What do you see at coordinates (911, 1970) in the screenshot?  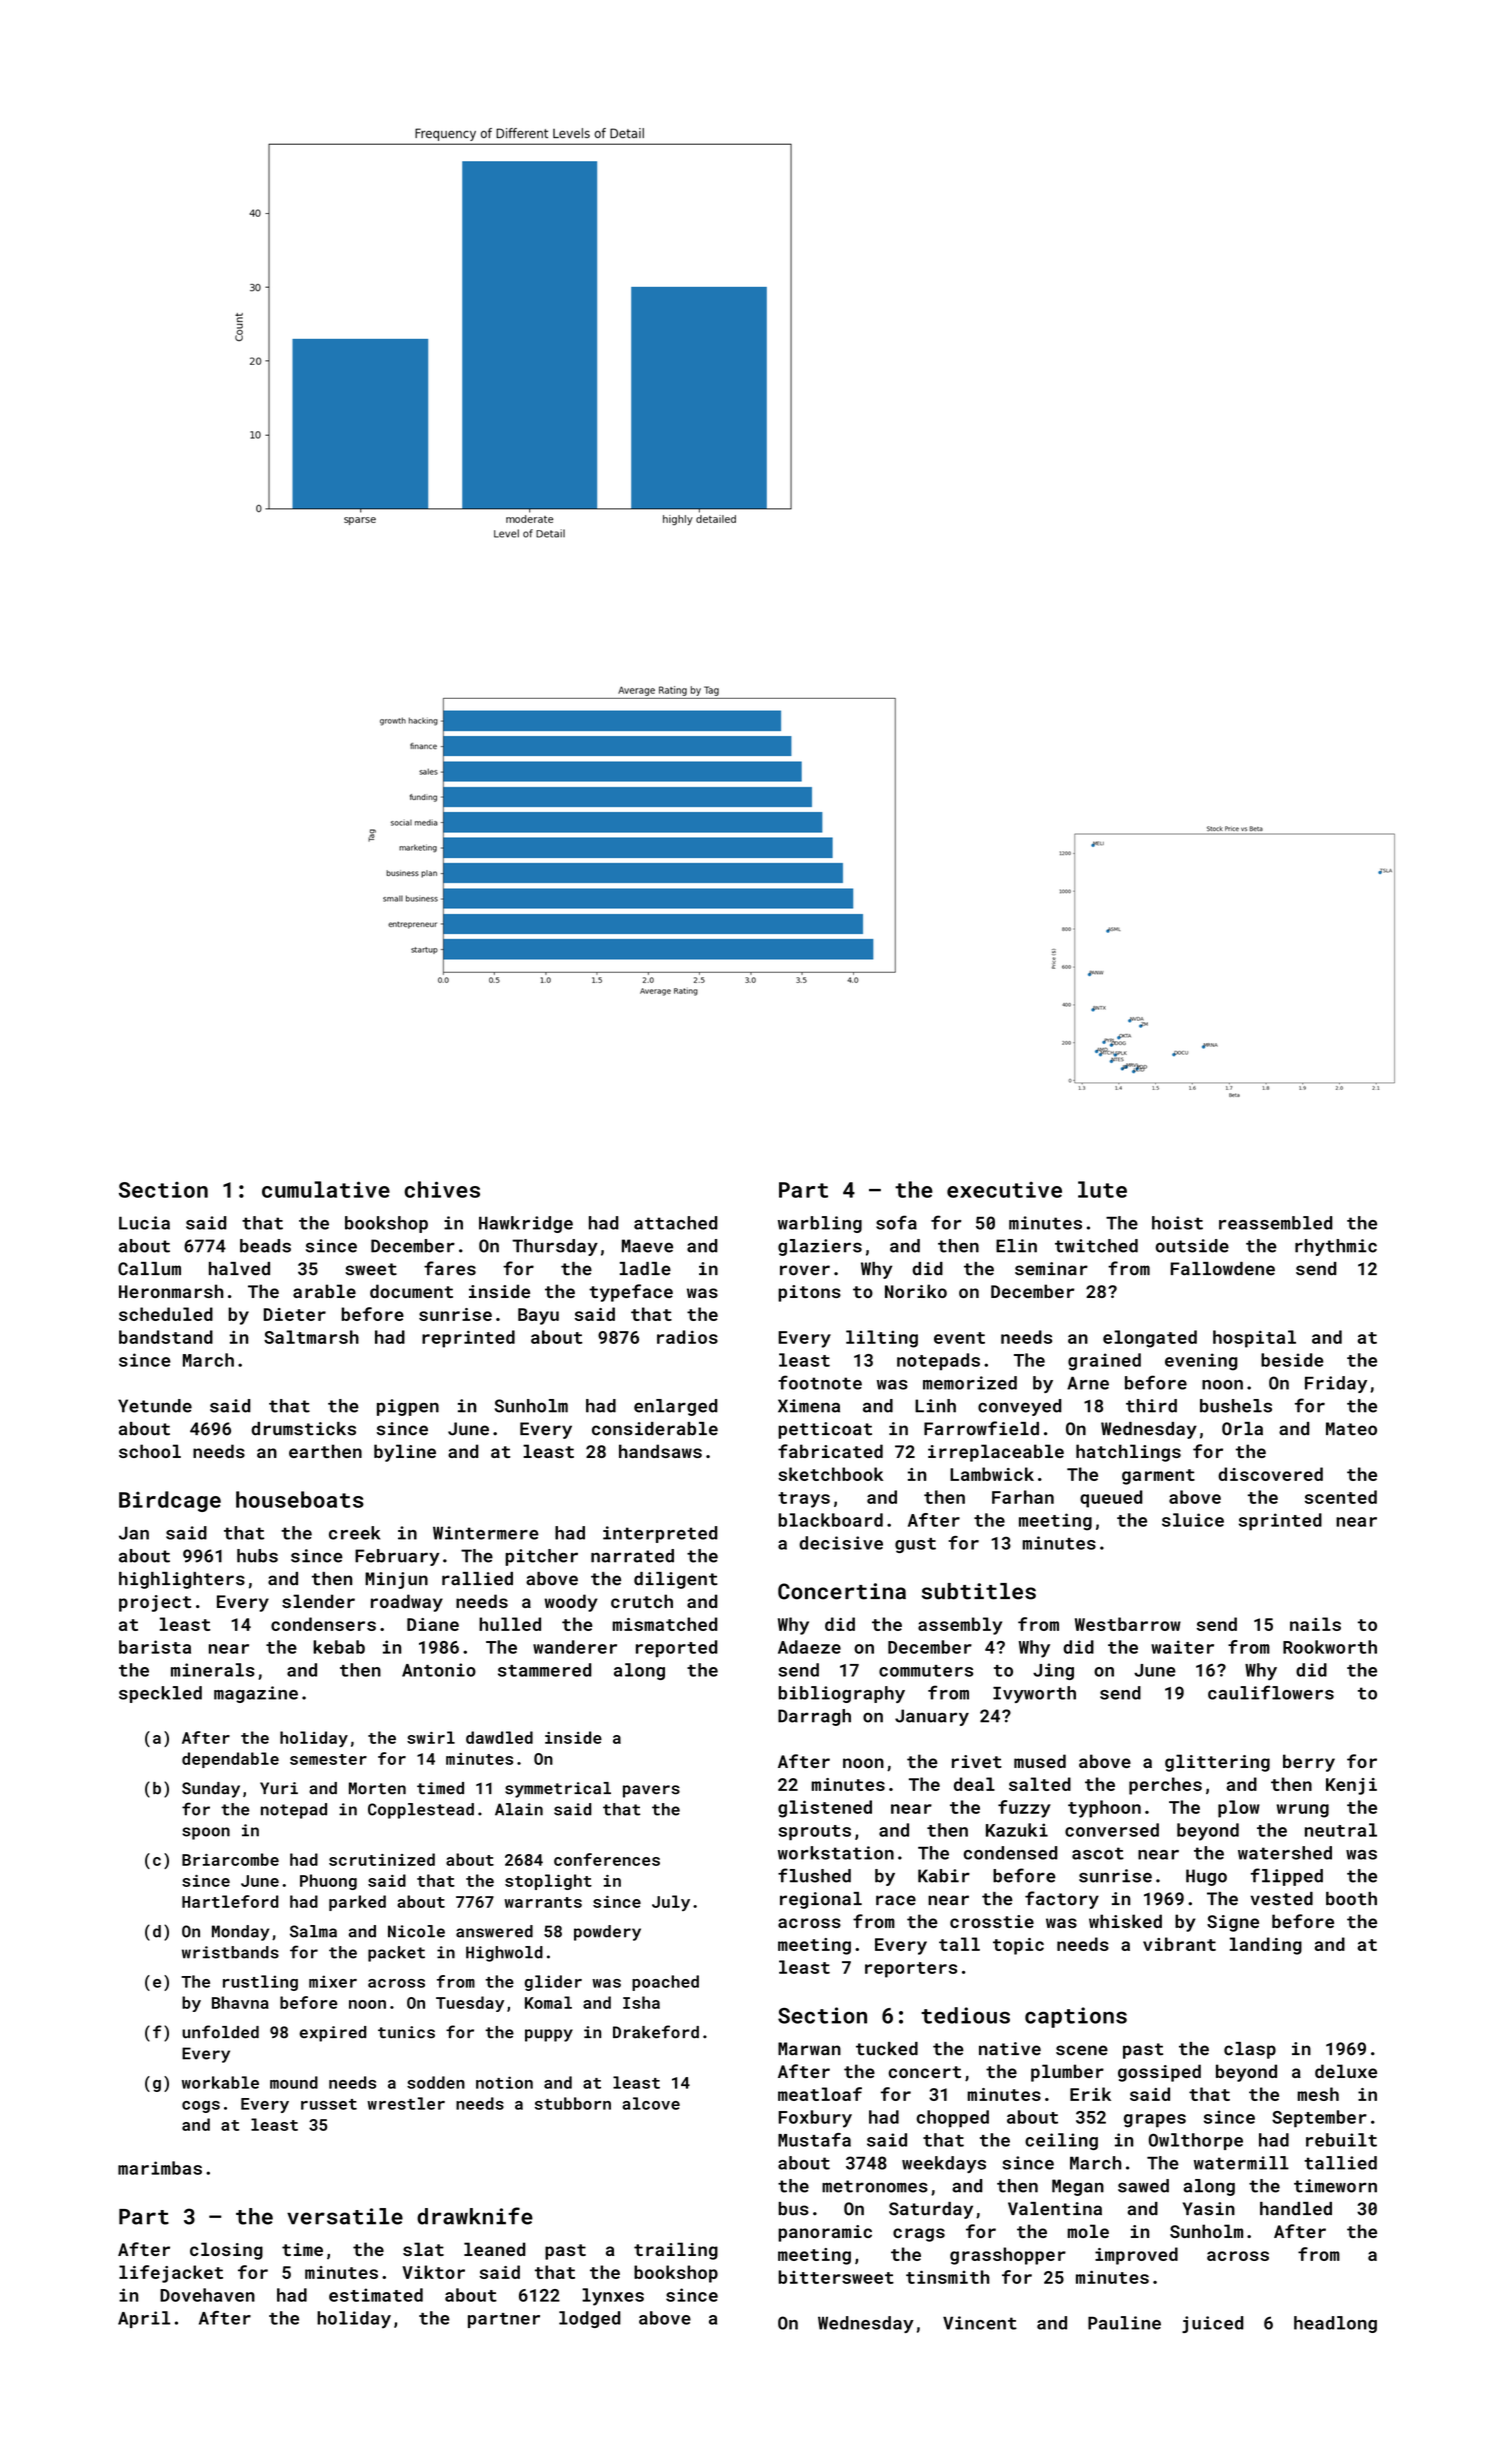 I see `reporters` at bounding box center [911, 1970].
